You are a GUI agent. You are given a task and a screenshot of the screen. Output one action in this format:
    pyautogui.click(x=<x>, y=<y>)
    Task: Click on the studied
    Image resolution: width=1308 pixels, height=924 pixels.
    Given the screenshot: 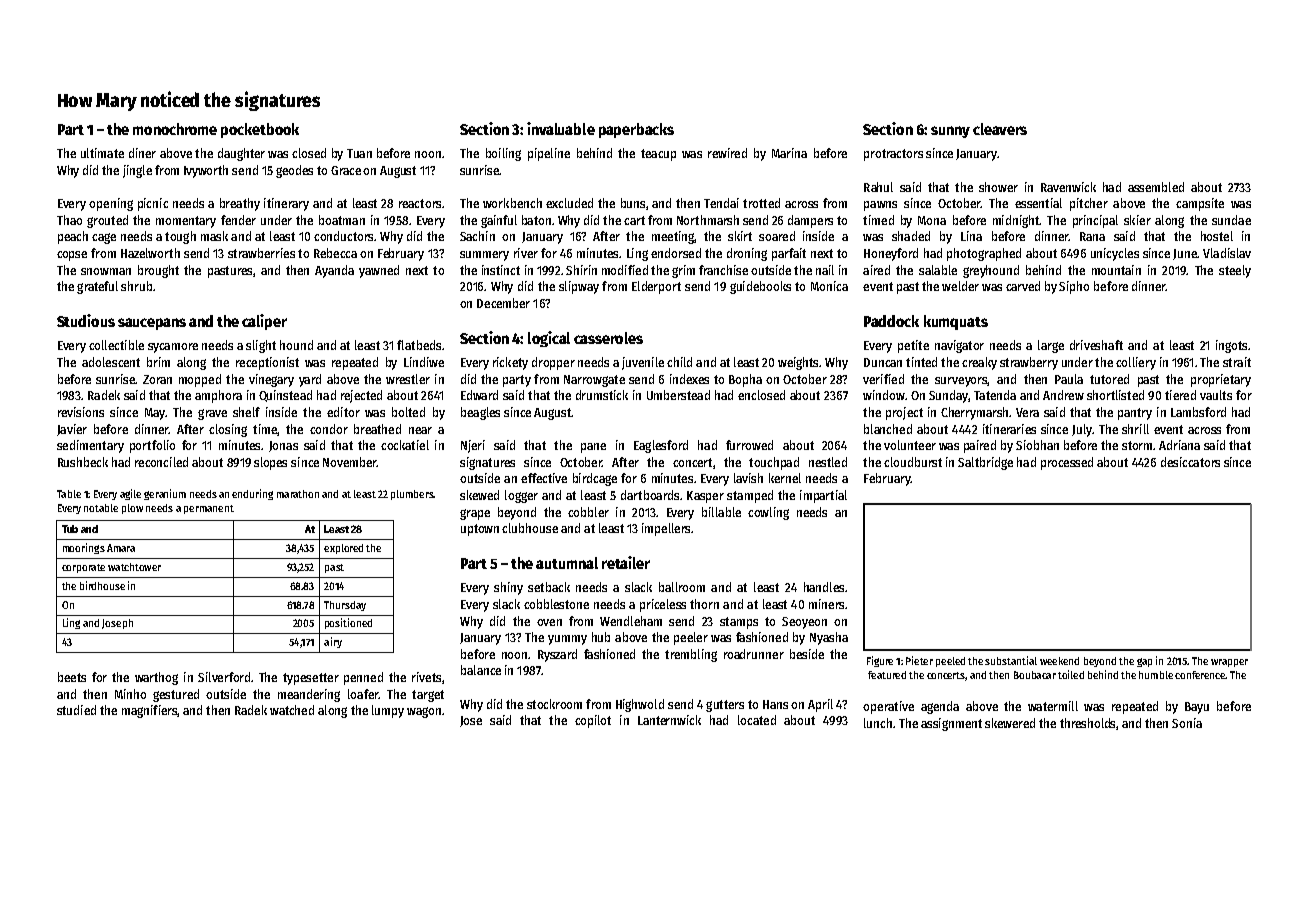 What is the action you would take?
    pyautogui.click(x=76, y=710)
